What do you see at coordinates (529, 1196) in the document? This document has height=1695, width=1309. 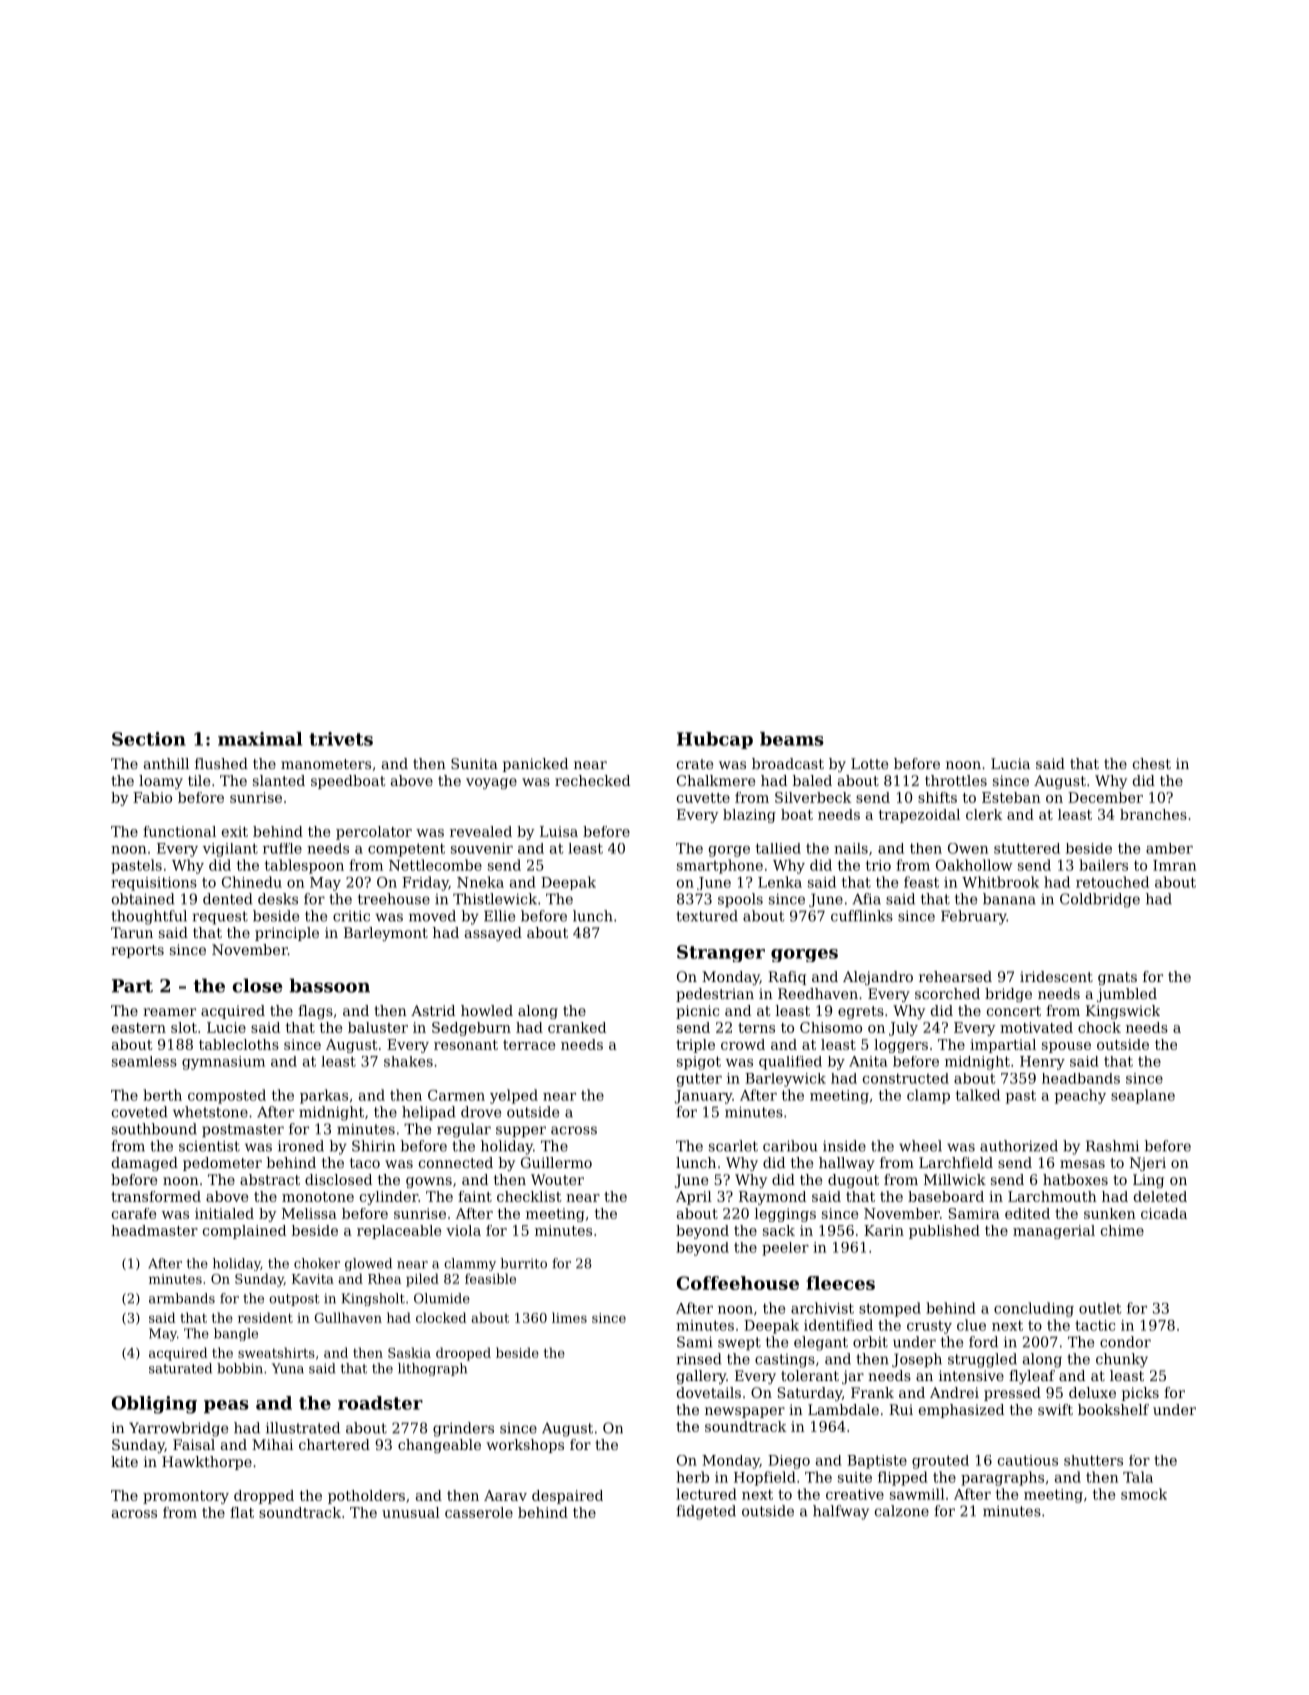 I see `checklist` at bounding box center [529, 1196].
